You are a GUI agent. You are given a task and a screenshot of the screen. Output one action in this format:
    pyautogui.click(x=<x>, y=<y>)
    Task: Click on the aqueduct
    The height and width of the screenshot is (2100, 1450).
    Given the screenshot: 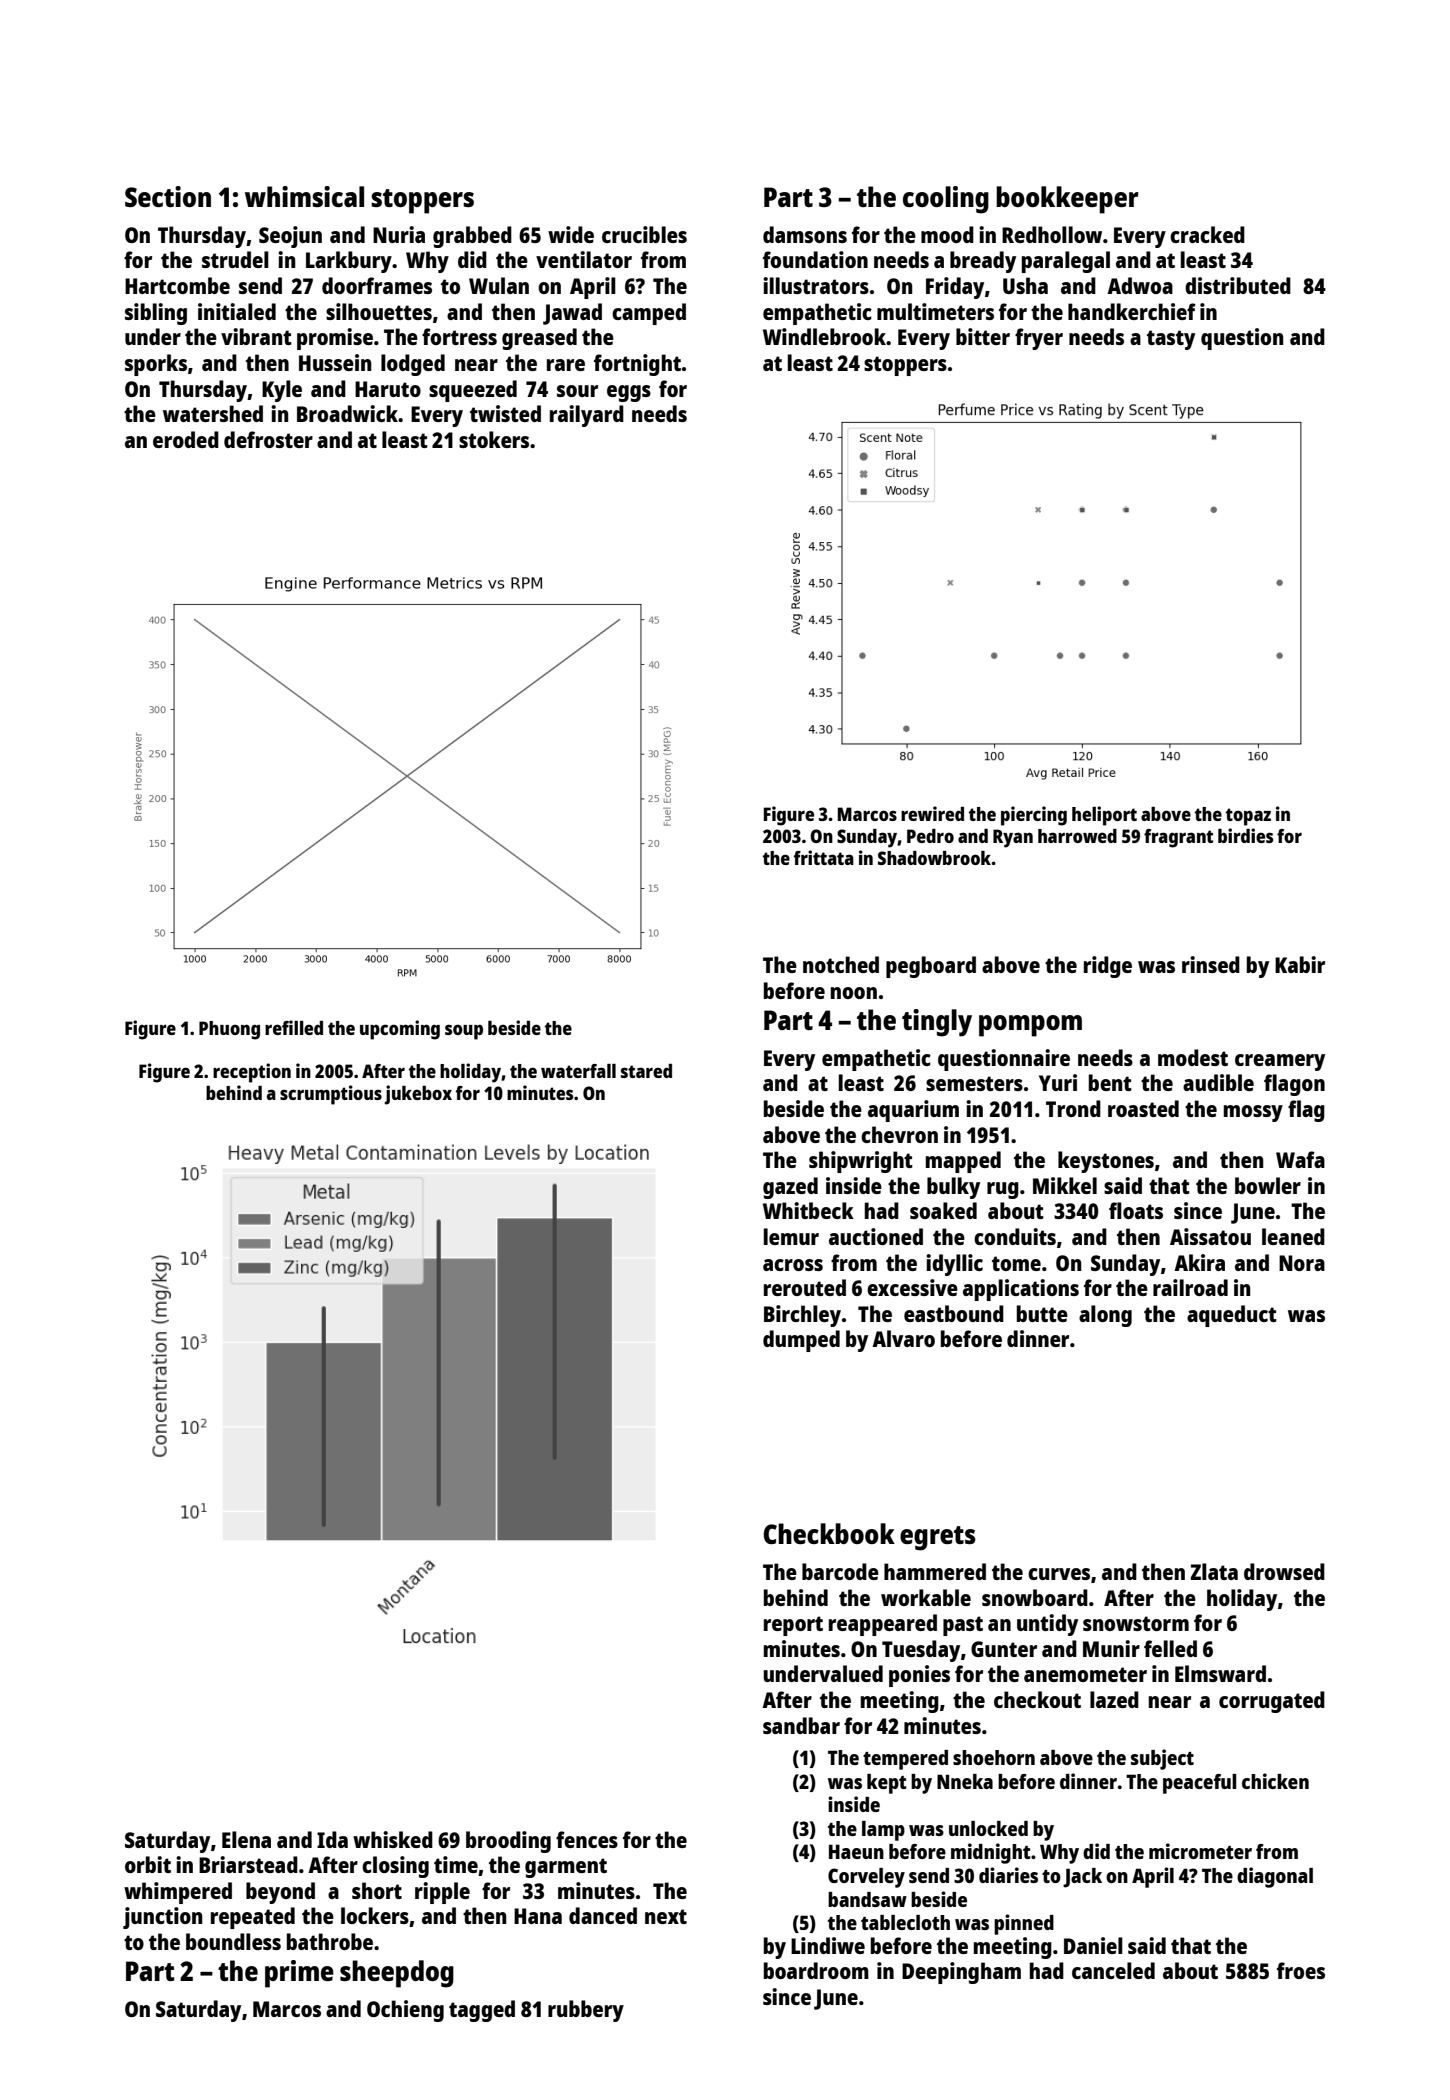 What is the action you would take?
    pyautogui.click(x=1232, y=1316)
